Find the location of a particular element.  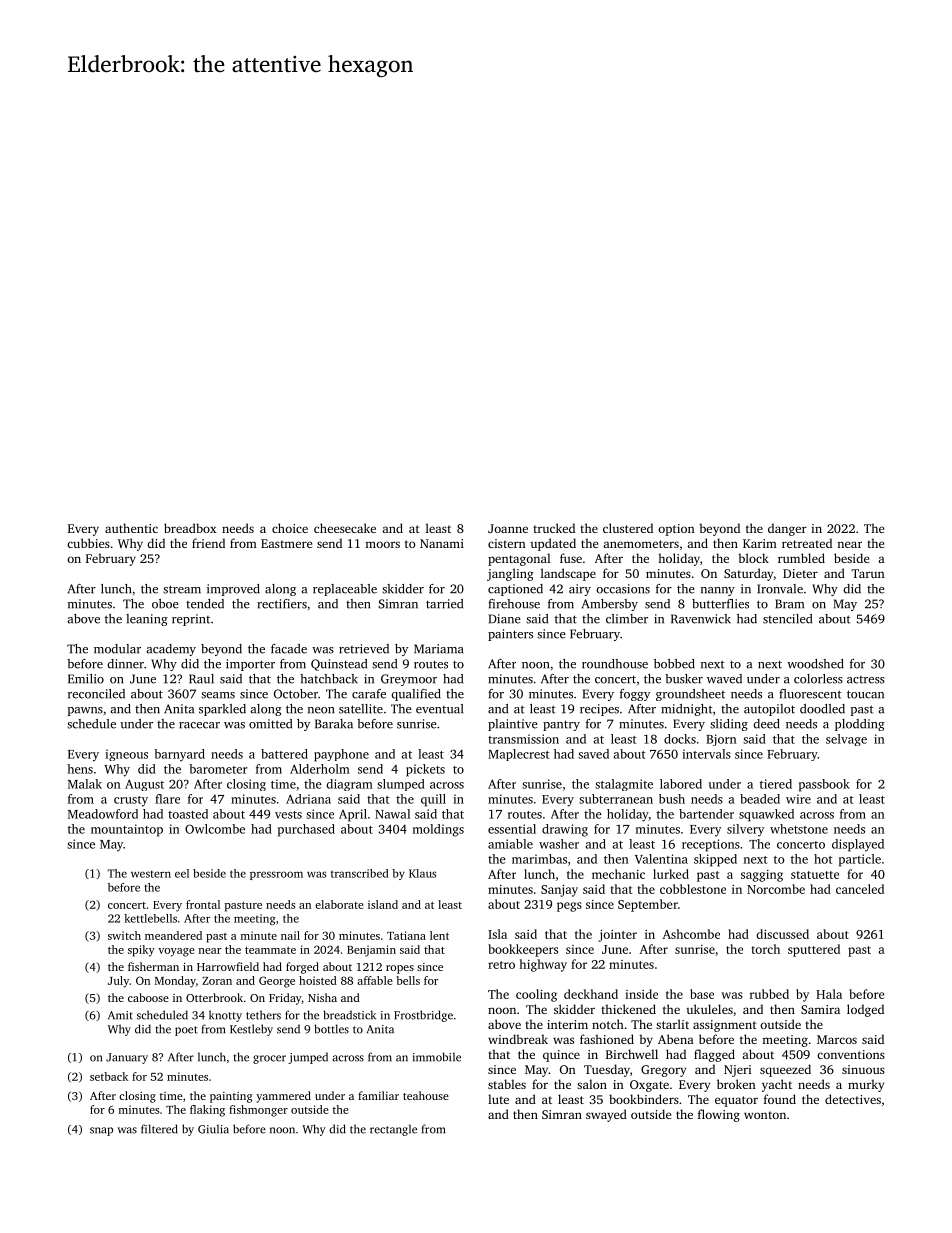

danger is located at coordinates (787, 529).
